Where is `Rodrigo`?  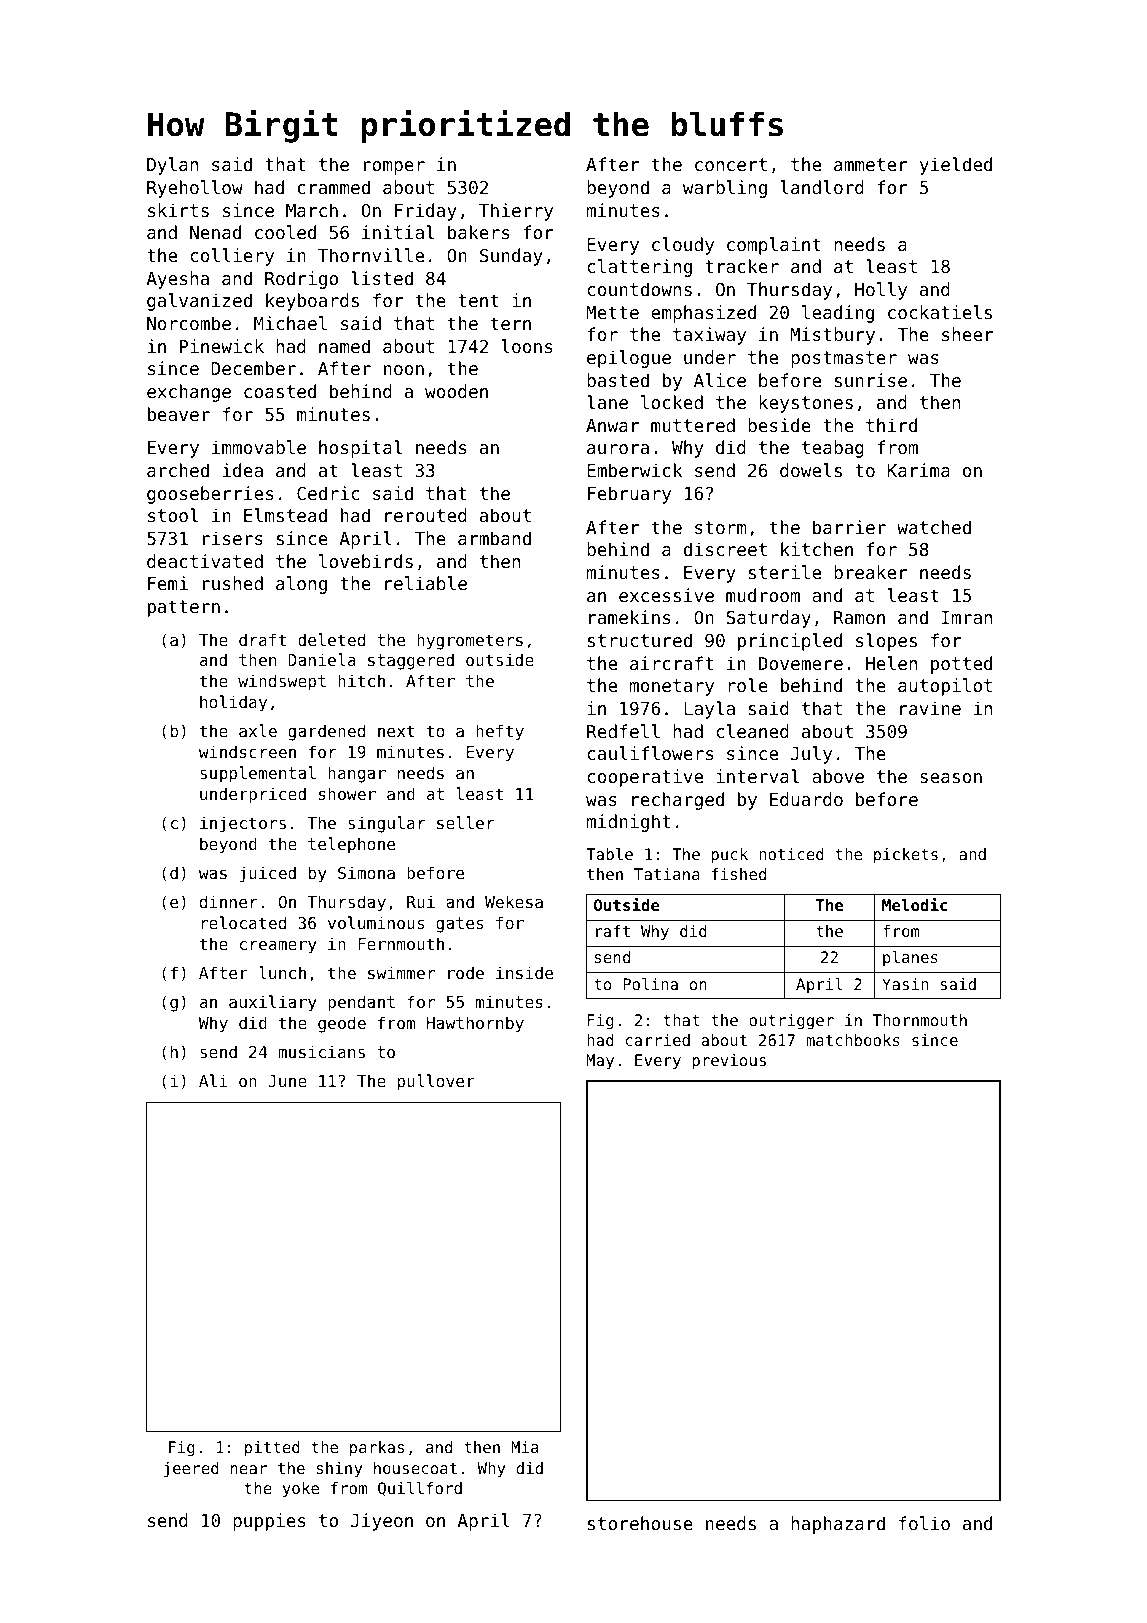
Rodrigo is located at coordinates (301, 280).
